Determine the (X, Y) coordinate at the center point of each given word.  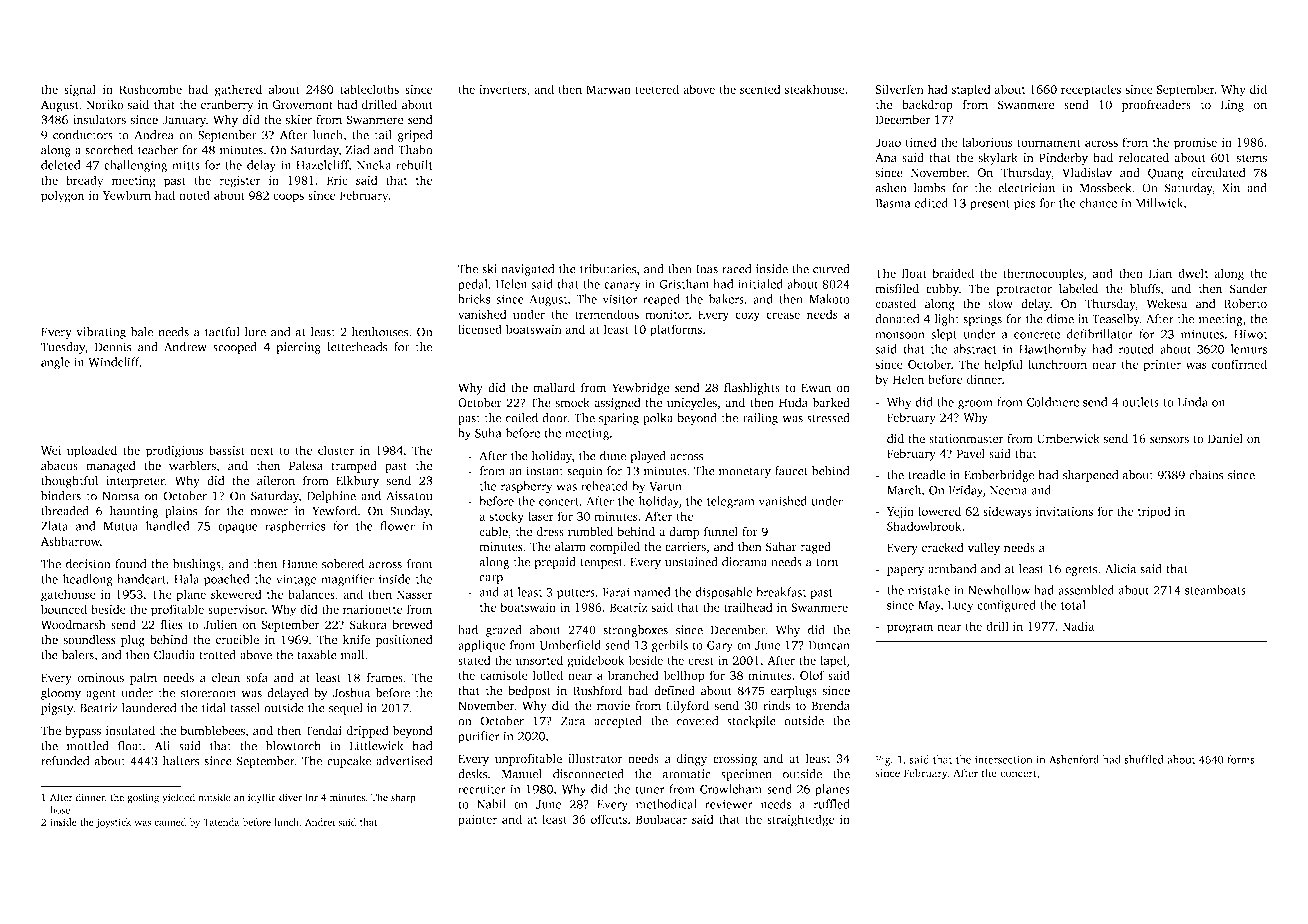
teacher (158, 150)
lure (255, 332)
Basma (893, 203)
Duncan (829, 645)
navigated (528, 270)
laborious (987, 142)
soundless (89, 640)
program (910, 629)
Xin (1231, 188)
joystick (113, 823)
